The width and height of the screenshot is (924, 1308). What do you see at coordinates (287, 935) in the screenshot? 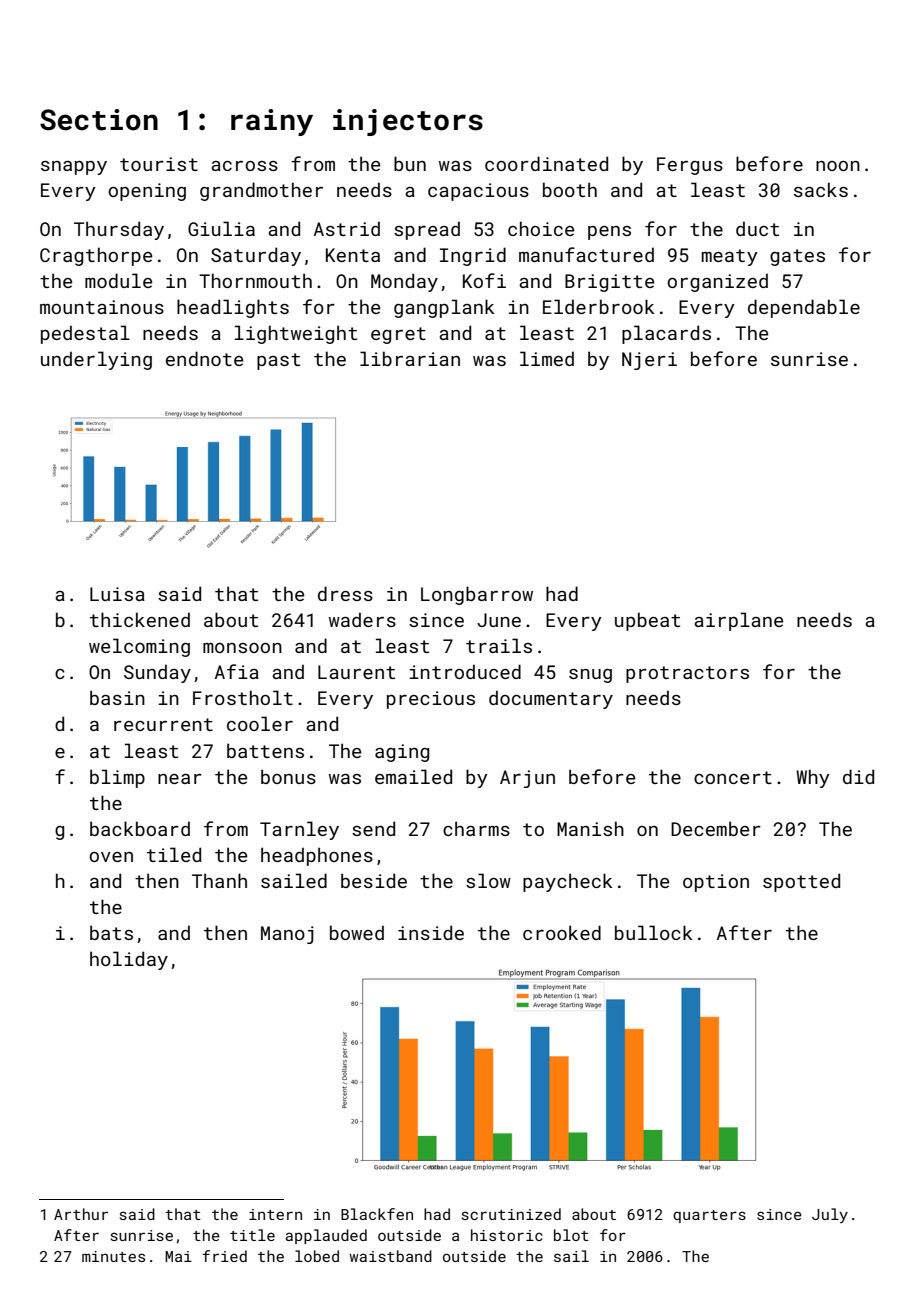
I see `Manoj` at bounding box center [287, 935].
